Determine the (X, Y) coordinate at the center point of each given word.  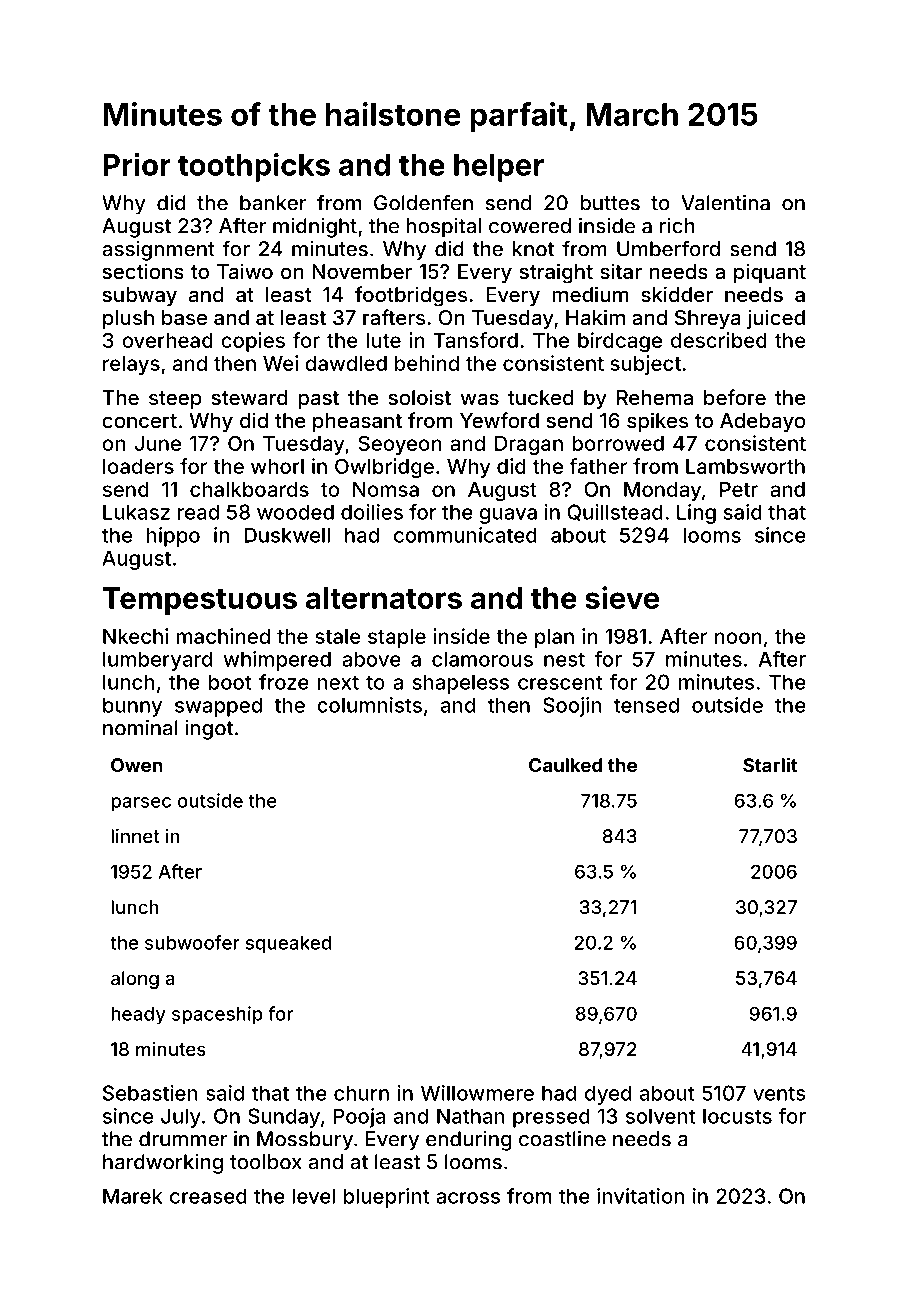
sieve (622, 597)
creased (208, 1196)
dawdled (346, 363)
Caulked (565, 765)
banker (273, 203)
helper (499, 168)
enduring (468, 1141)
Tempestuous (200, 601)
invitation (640, 1196)
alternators (384, 598)
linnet (135, 836)
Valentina (725, 203)
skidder (677, 294)
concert (139, 421)
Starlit (770, 764)
